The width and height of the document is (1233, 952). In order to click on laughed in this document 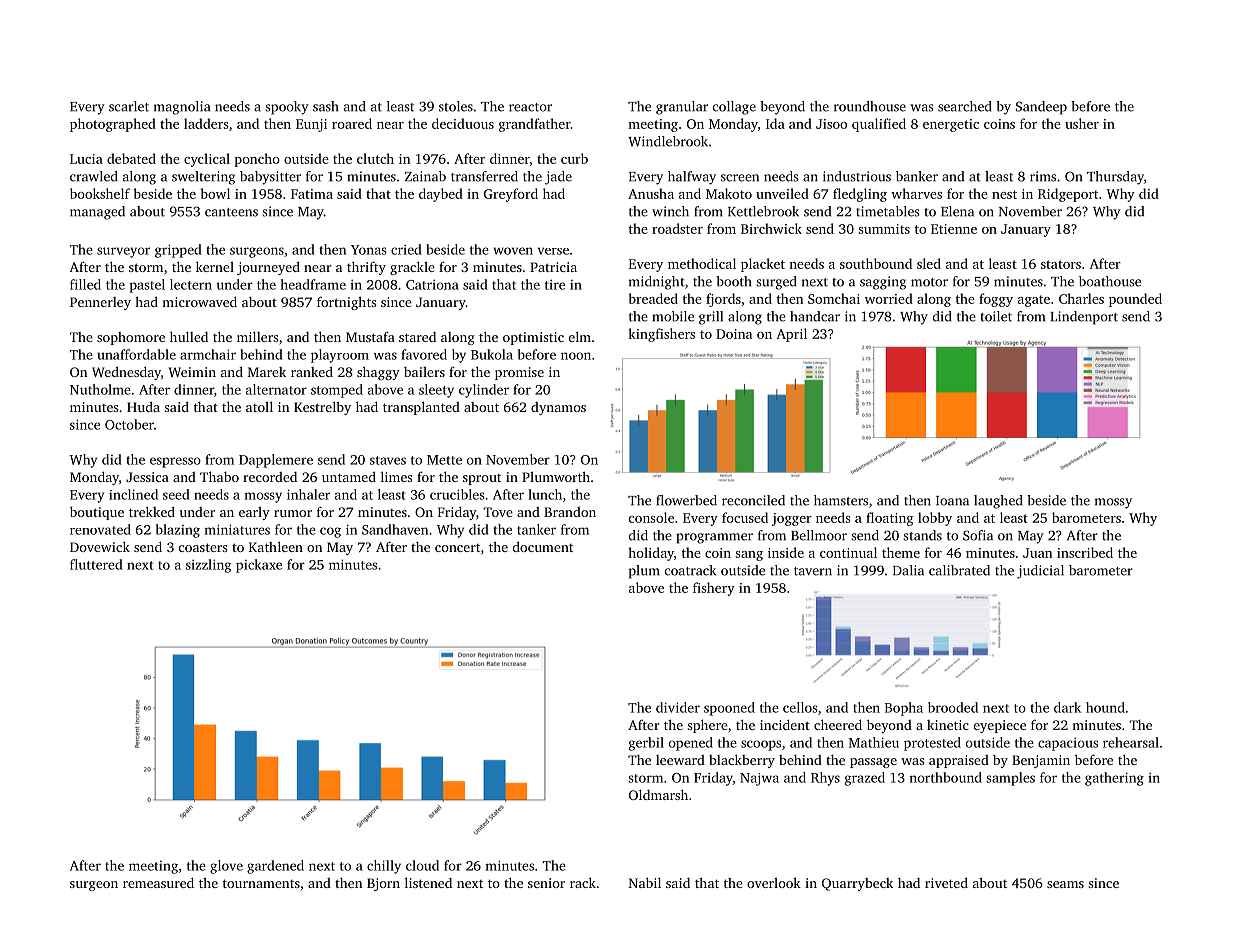, I will do `click(998, 502)`.
